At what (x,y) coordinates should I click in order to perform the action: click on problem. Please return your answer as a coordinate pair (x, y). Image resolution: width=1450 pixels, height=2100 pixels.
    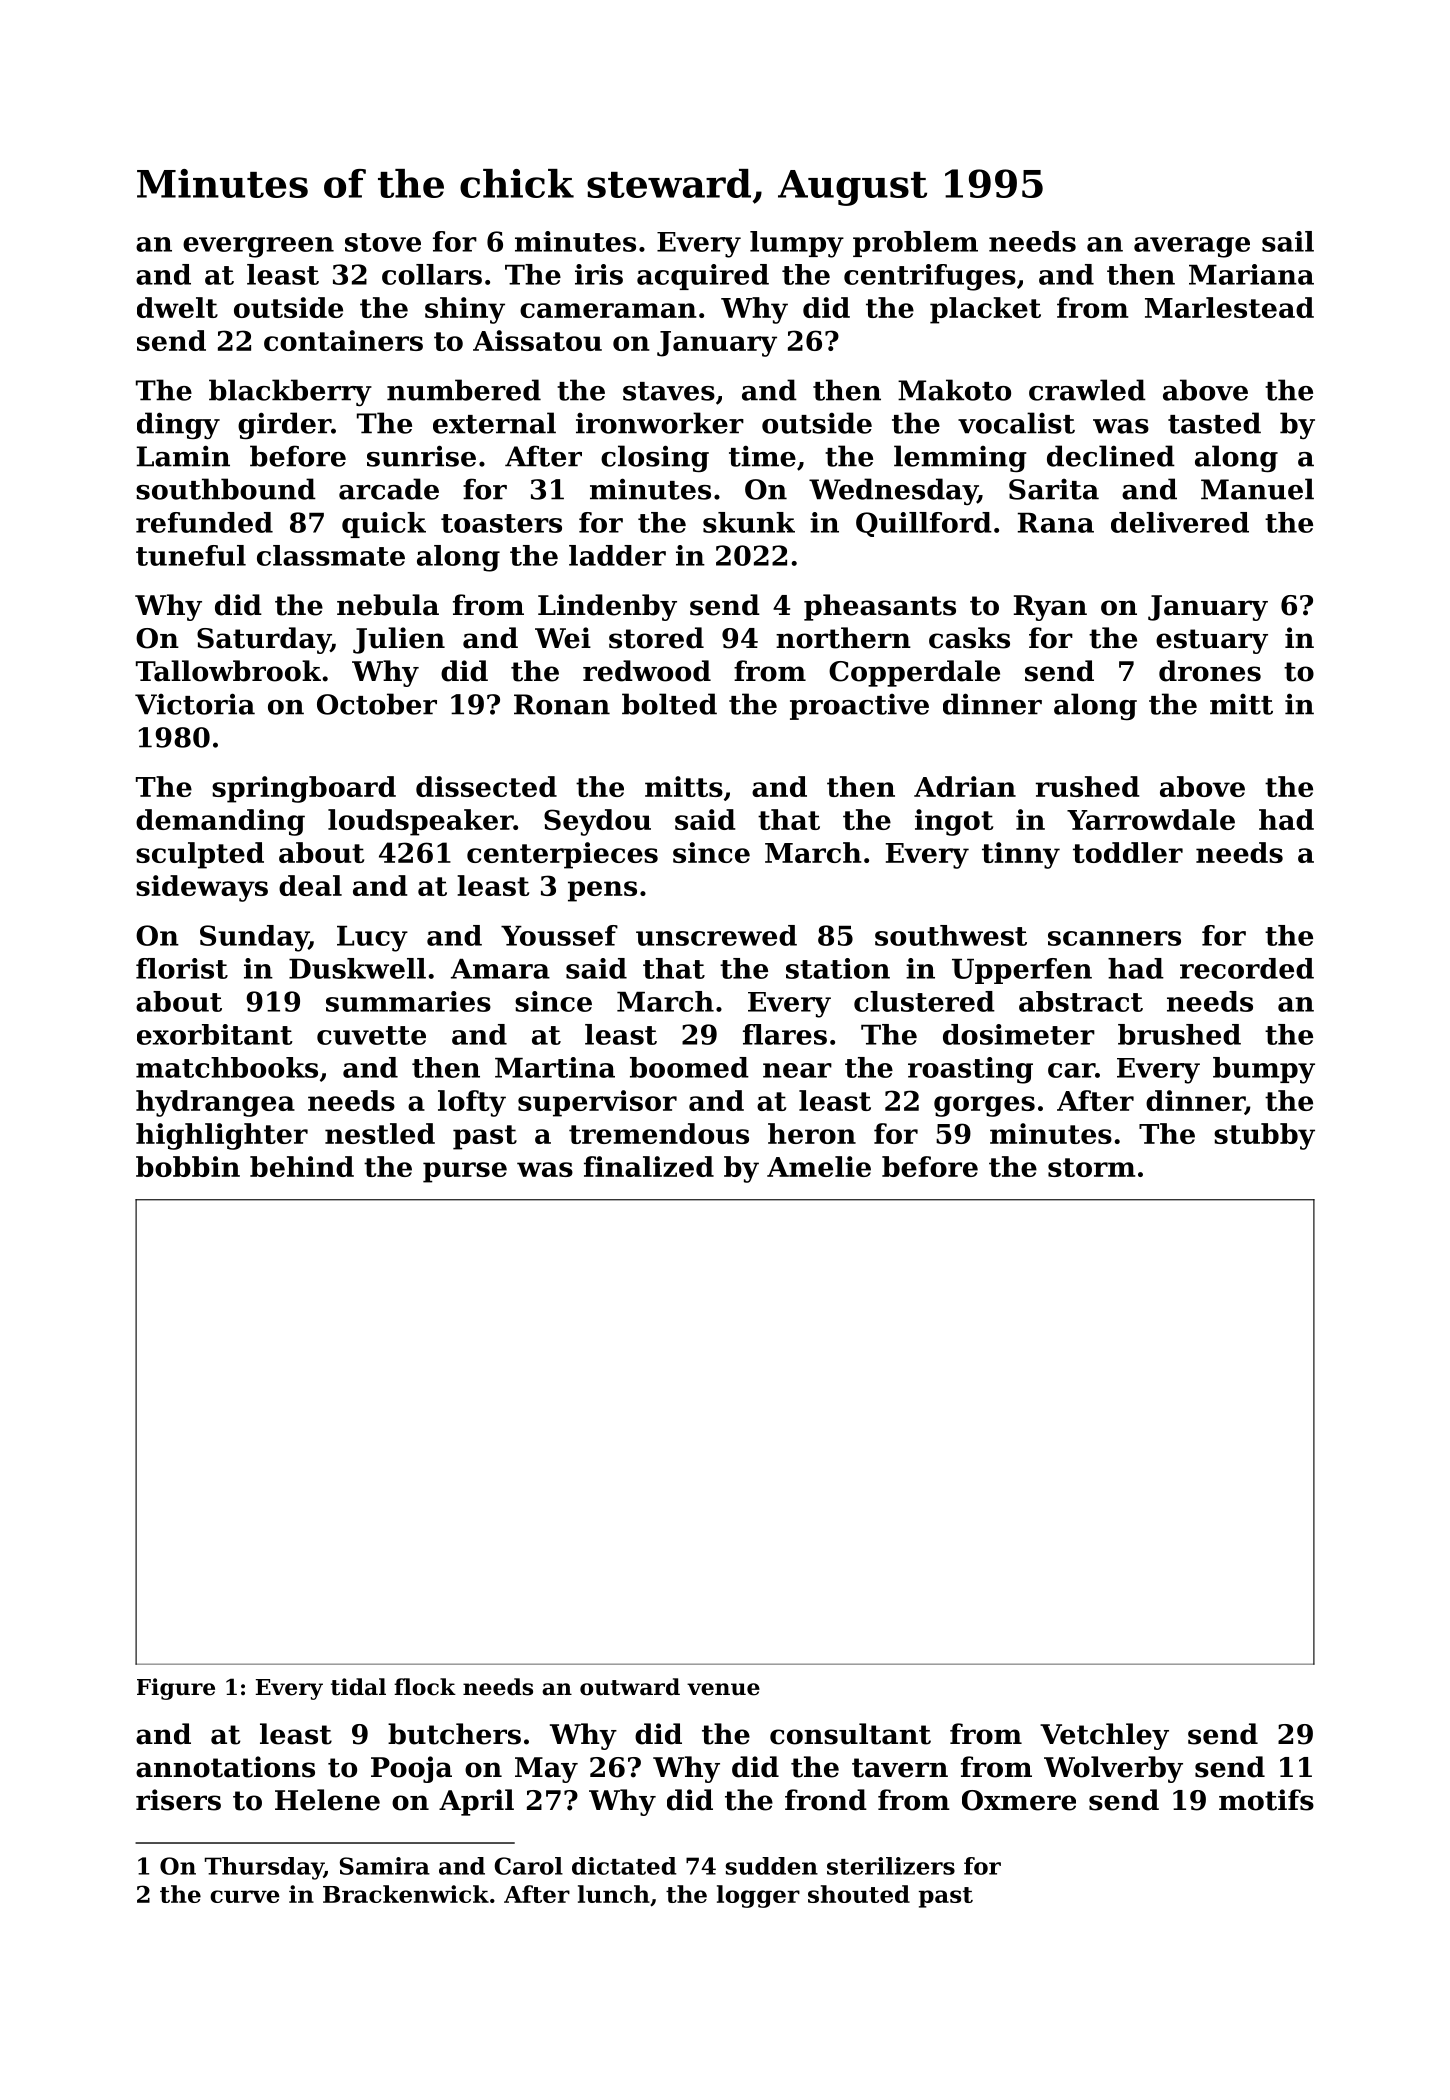
    Looking at the image, I should click on (915, 244).
